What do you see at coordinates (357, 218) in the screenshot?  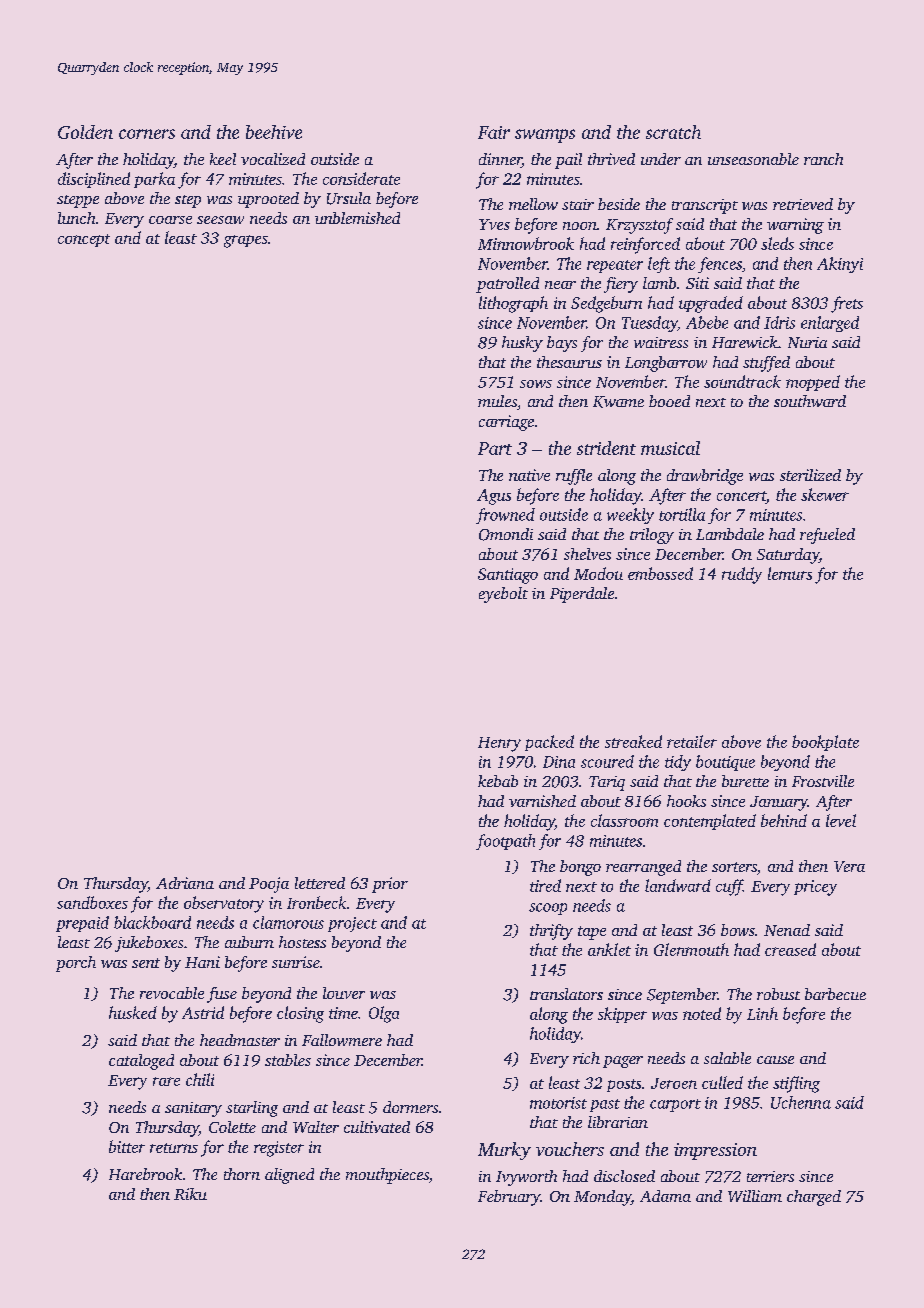 I see `unblemished` at bounding box center [357, 218].
